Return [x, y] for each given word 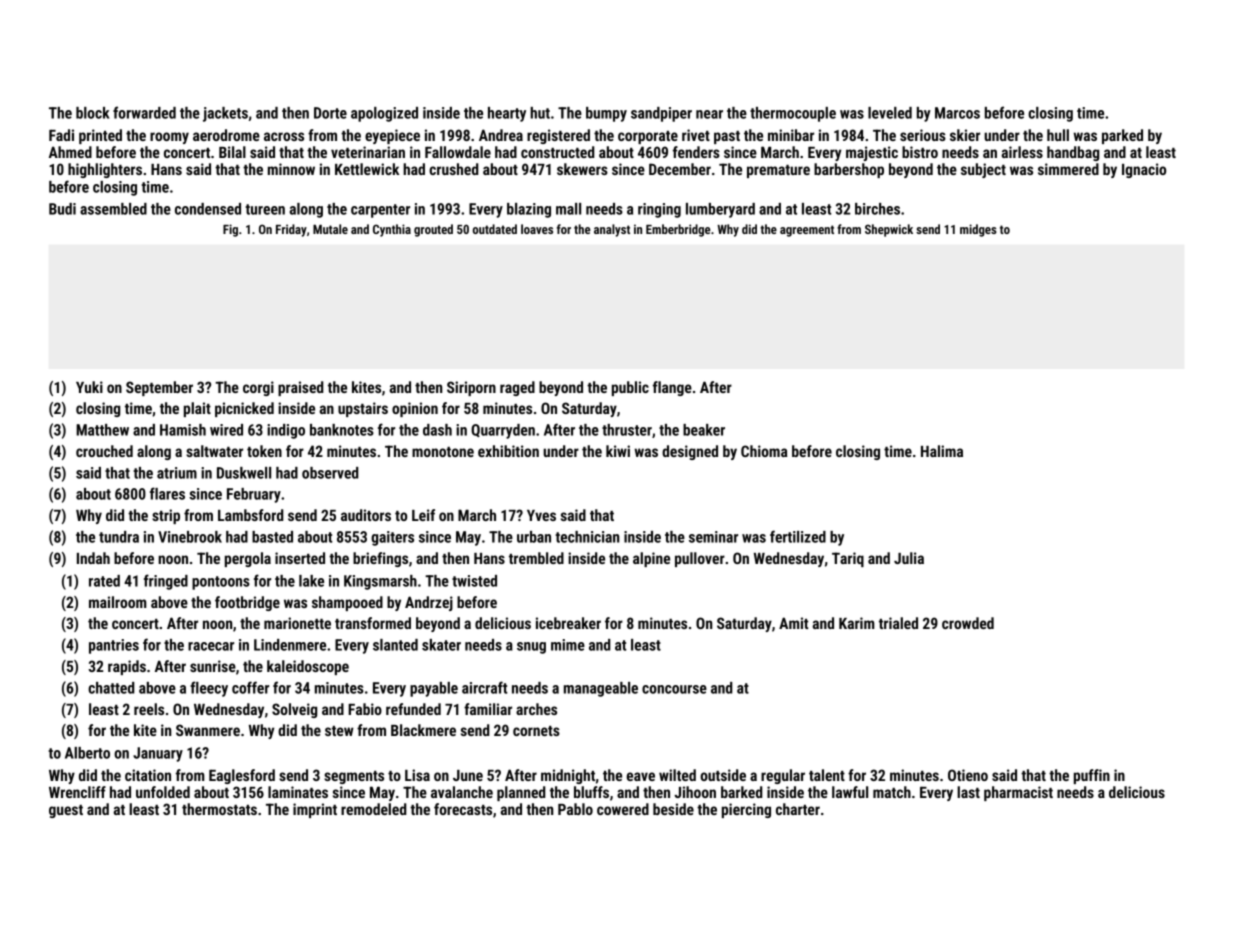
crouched [104, 451]
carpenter [380, 211]
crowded [968, 623]
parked [1122, 136]
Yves [541, 515]
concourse [674, 689]
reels [149, 709]
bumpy [606, 114]
